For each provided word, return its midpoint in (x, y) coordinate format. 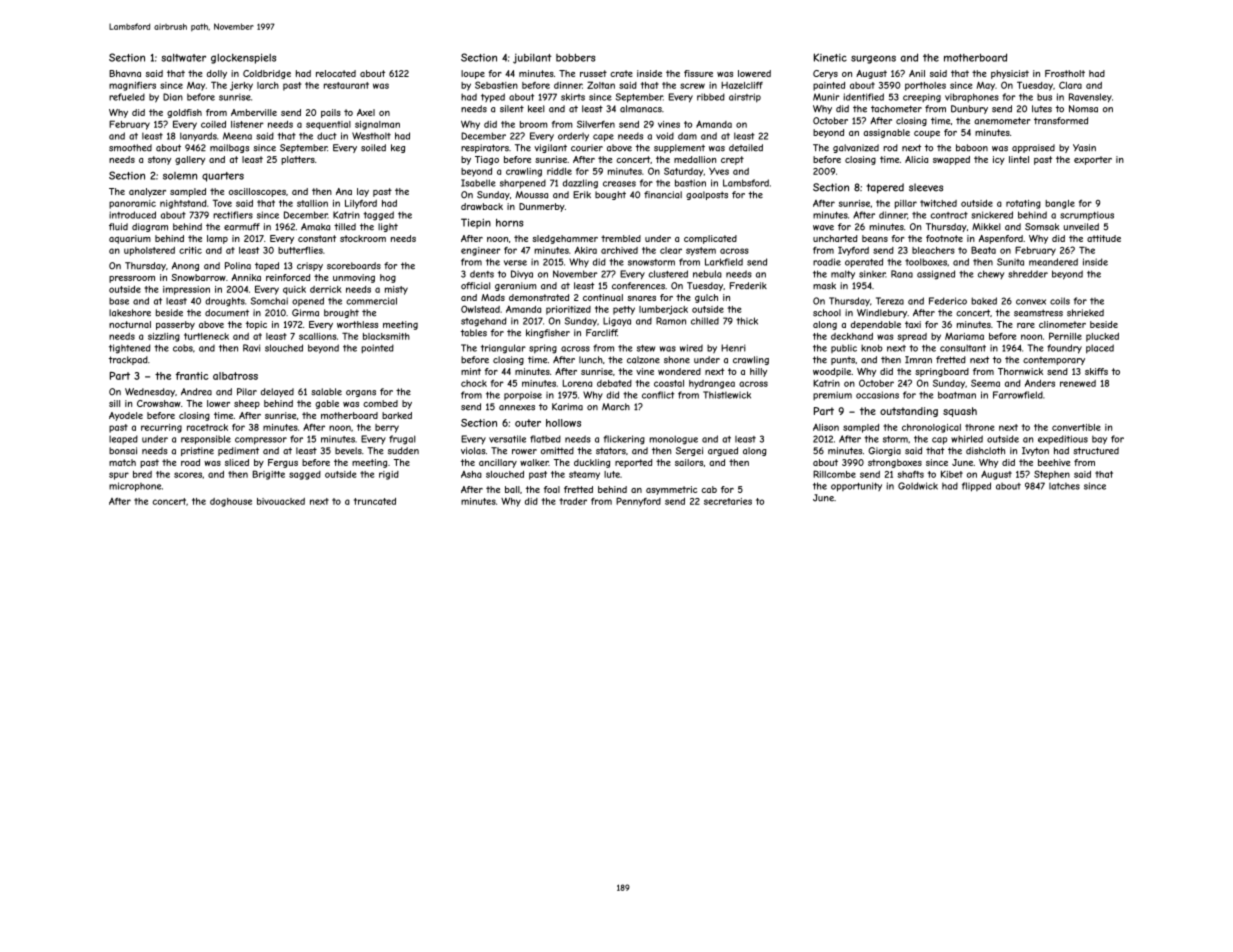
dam (687, 136)
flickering (624, 440)
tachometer (896, 109)
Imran (918, 360)
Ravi (251, 348)
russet (593, 73)
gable (327, 404)
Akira (586, 250)
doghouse (231, 502)
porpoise (523, 395)
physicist (1010, 74)
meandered (1053, 262)
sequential (328, 125)
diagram (150, 227)
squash (960, 412)
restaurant (346, 85)
